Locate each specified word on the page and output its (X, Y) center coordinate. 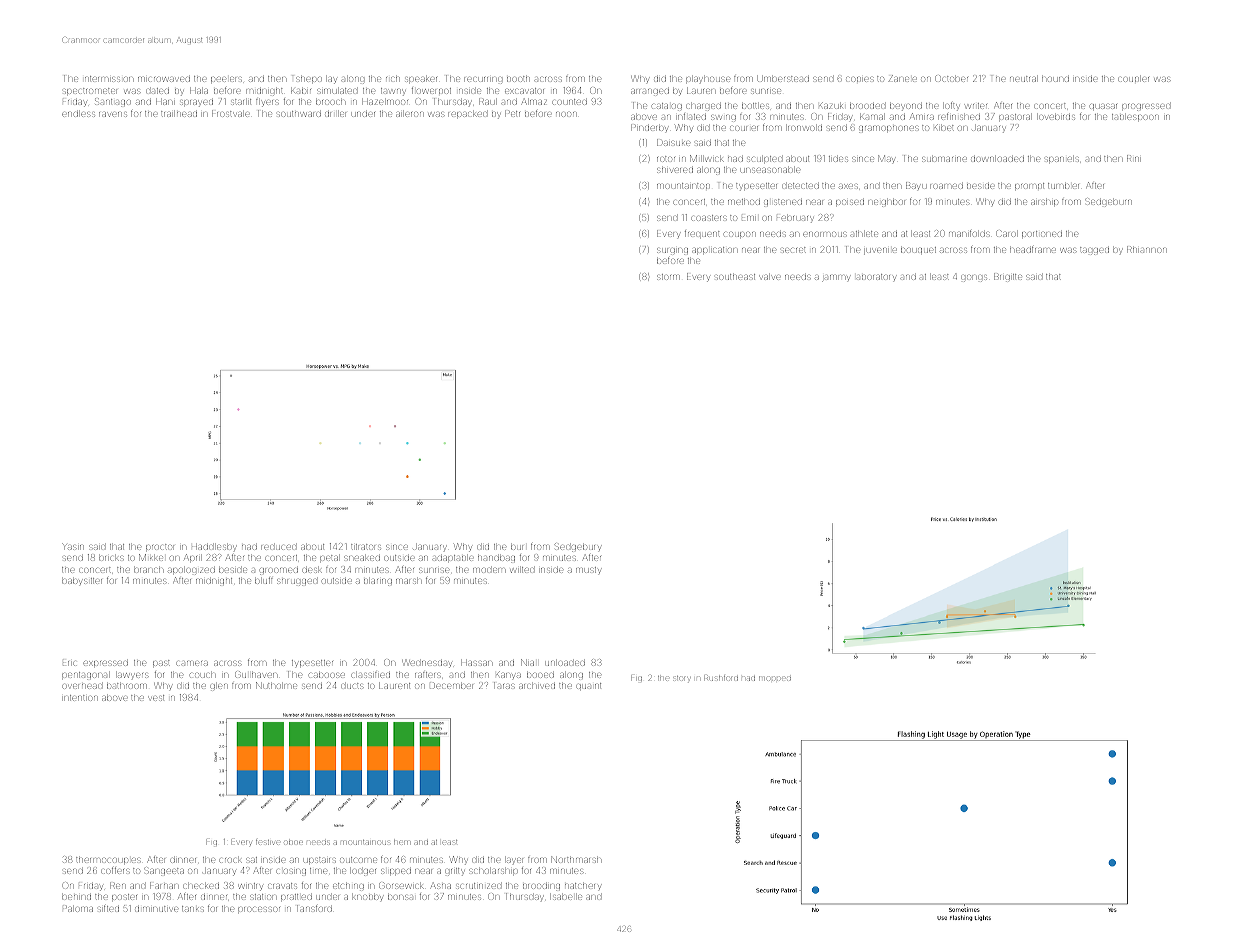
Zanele (902, 78)
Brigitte (1008, 277)
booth (518, 79)
